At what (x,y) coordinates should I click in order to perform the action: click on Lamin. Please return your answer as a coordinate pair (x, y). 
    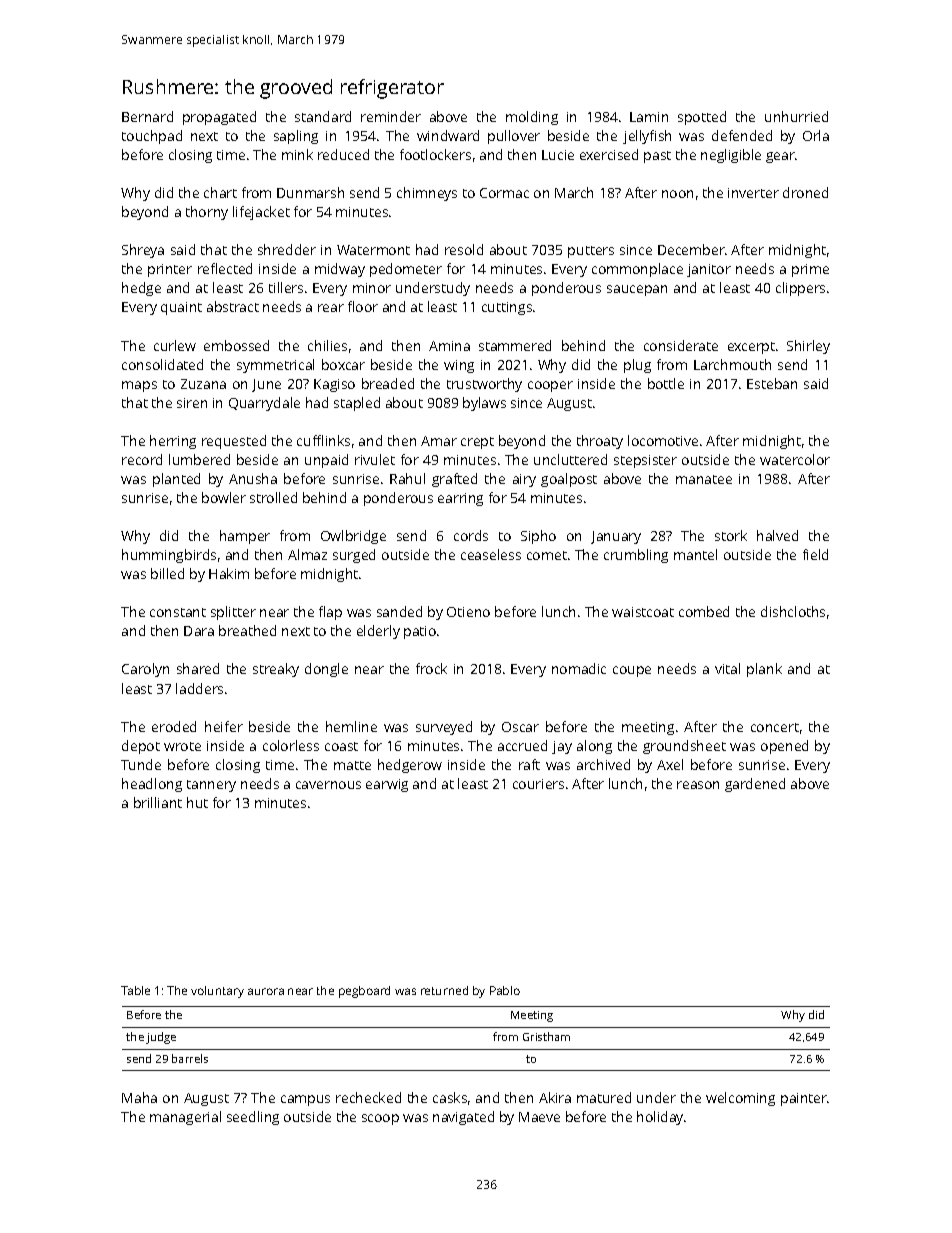
    Looking at the image, I should click on (649, 117).
